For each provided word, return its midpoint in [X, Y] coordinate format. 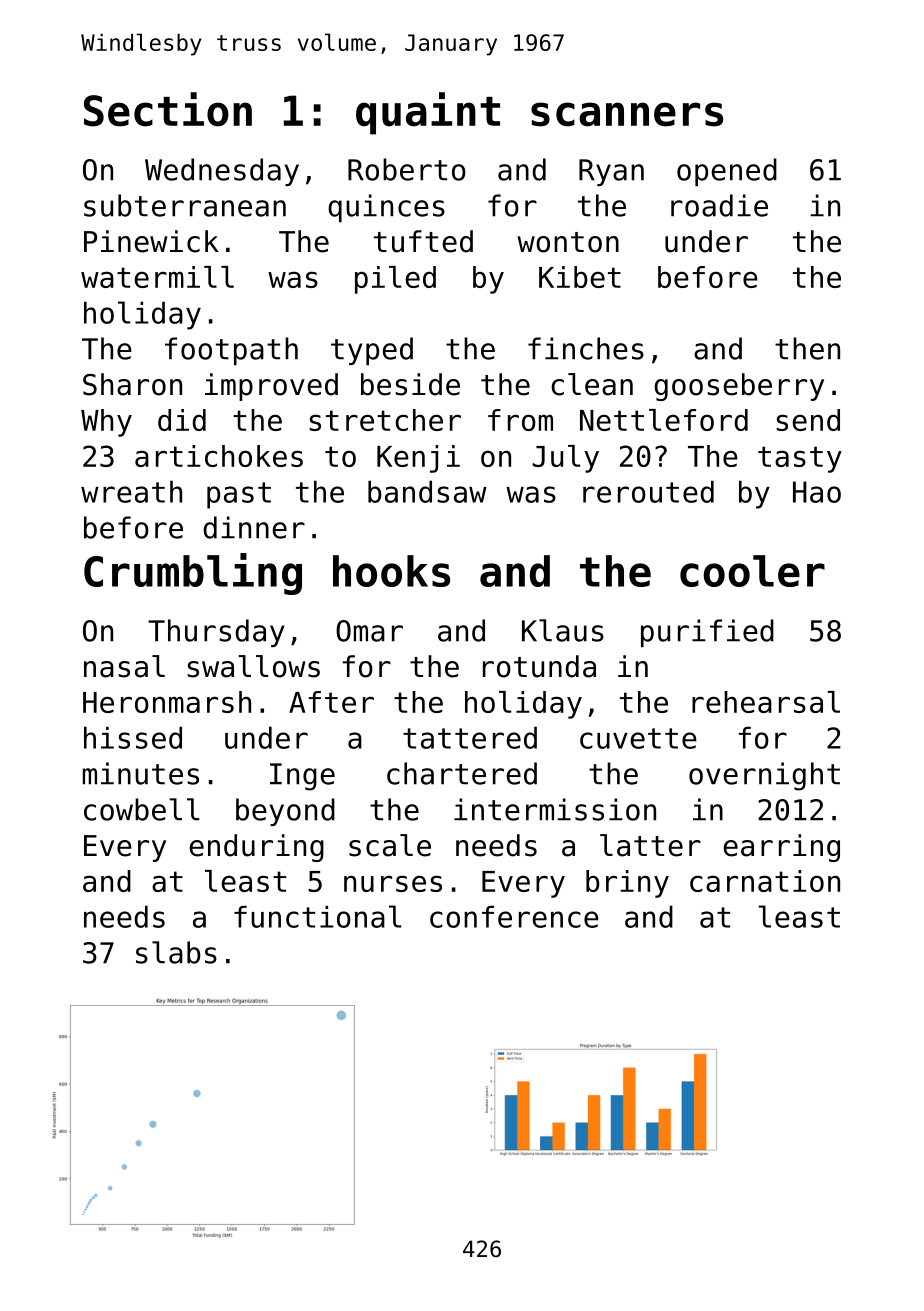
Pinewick [151, 241]
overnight [764, 776]
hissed [133, 737]
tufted [423, 241]
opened [727, 172]
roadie [719, 205]
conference [514, 916]
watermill [157, 277]
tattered [470, 737]
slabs [176, 952]
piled [395, 280]
